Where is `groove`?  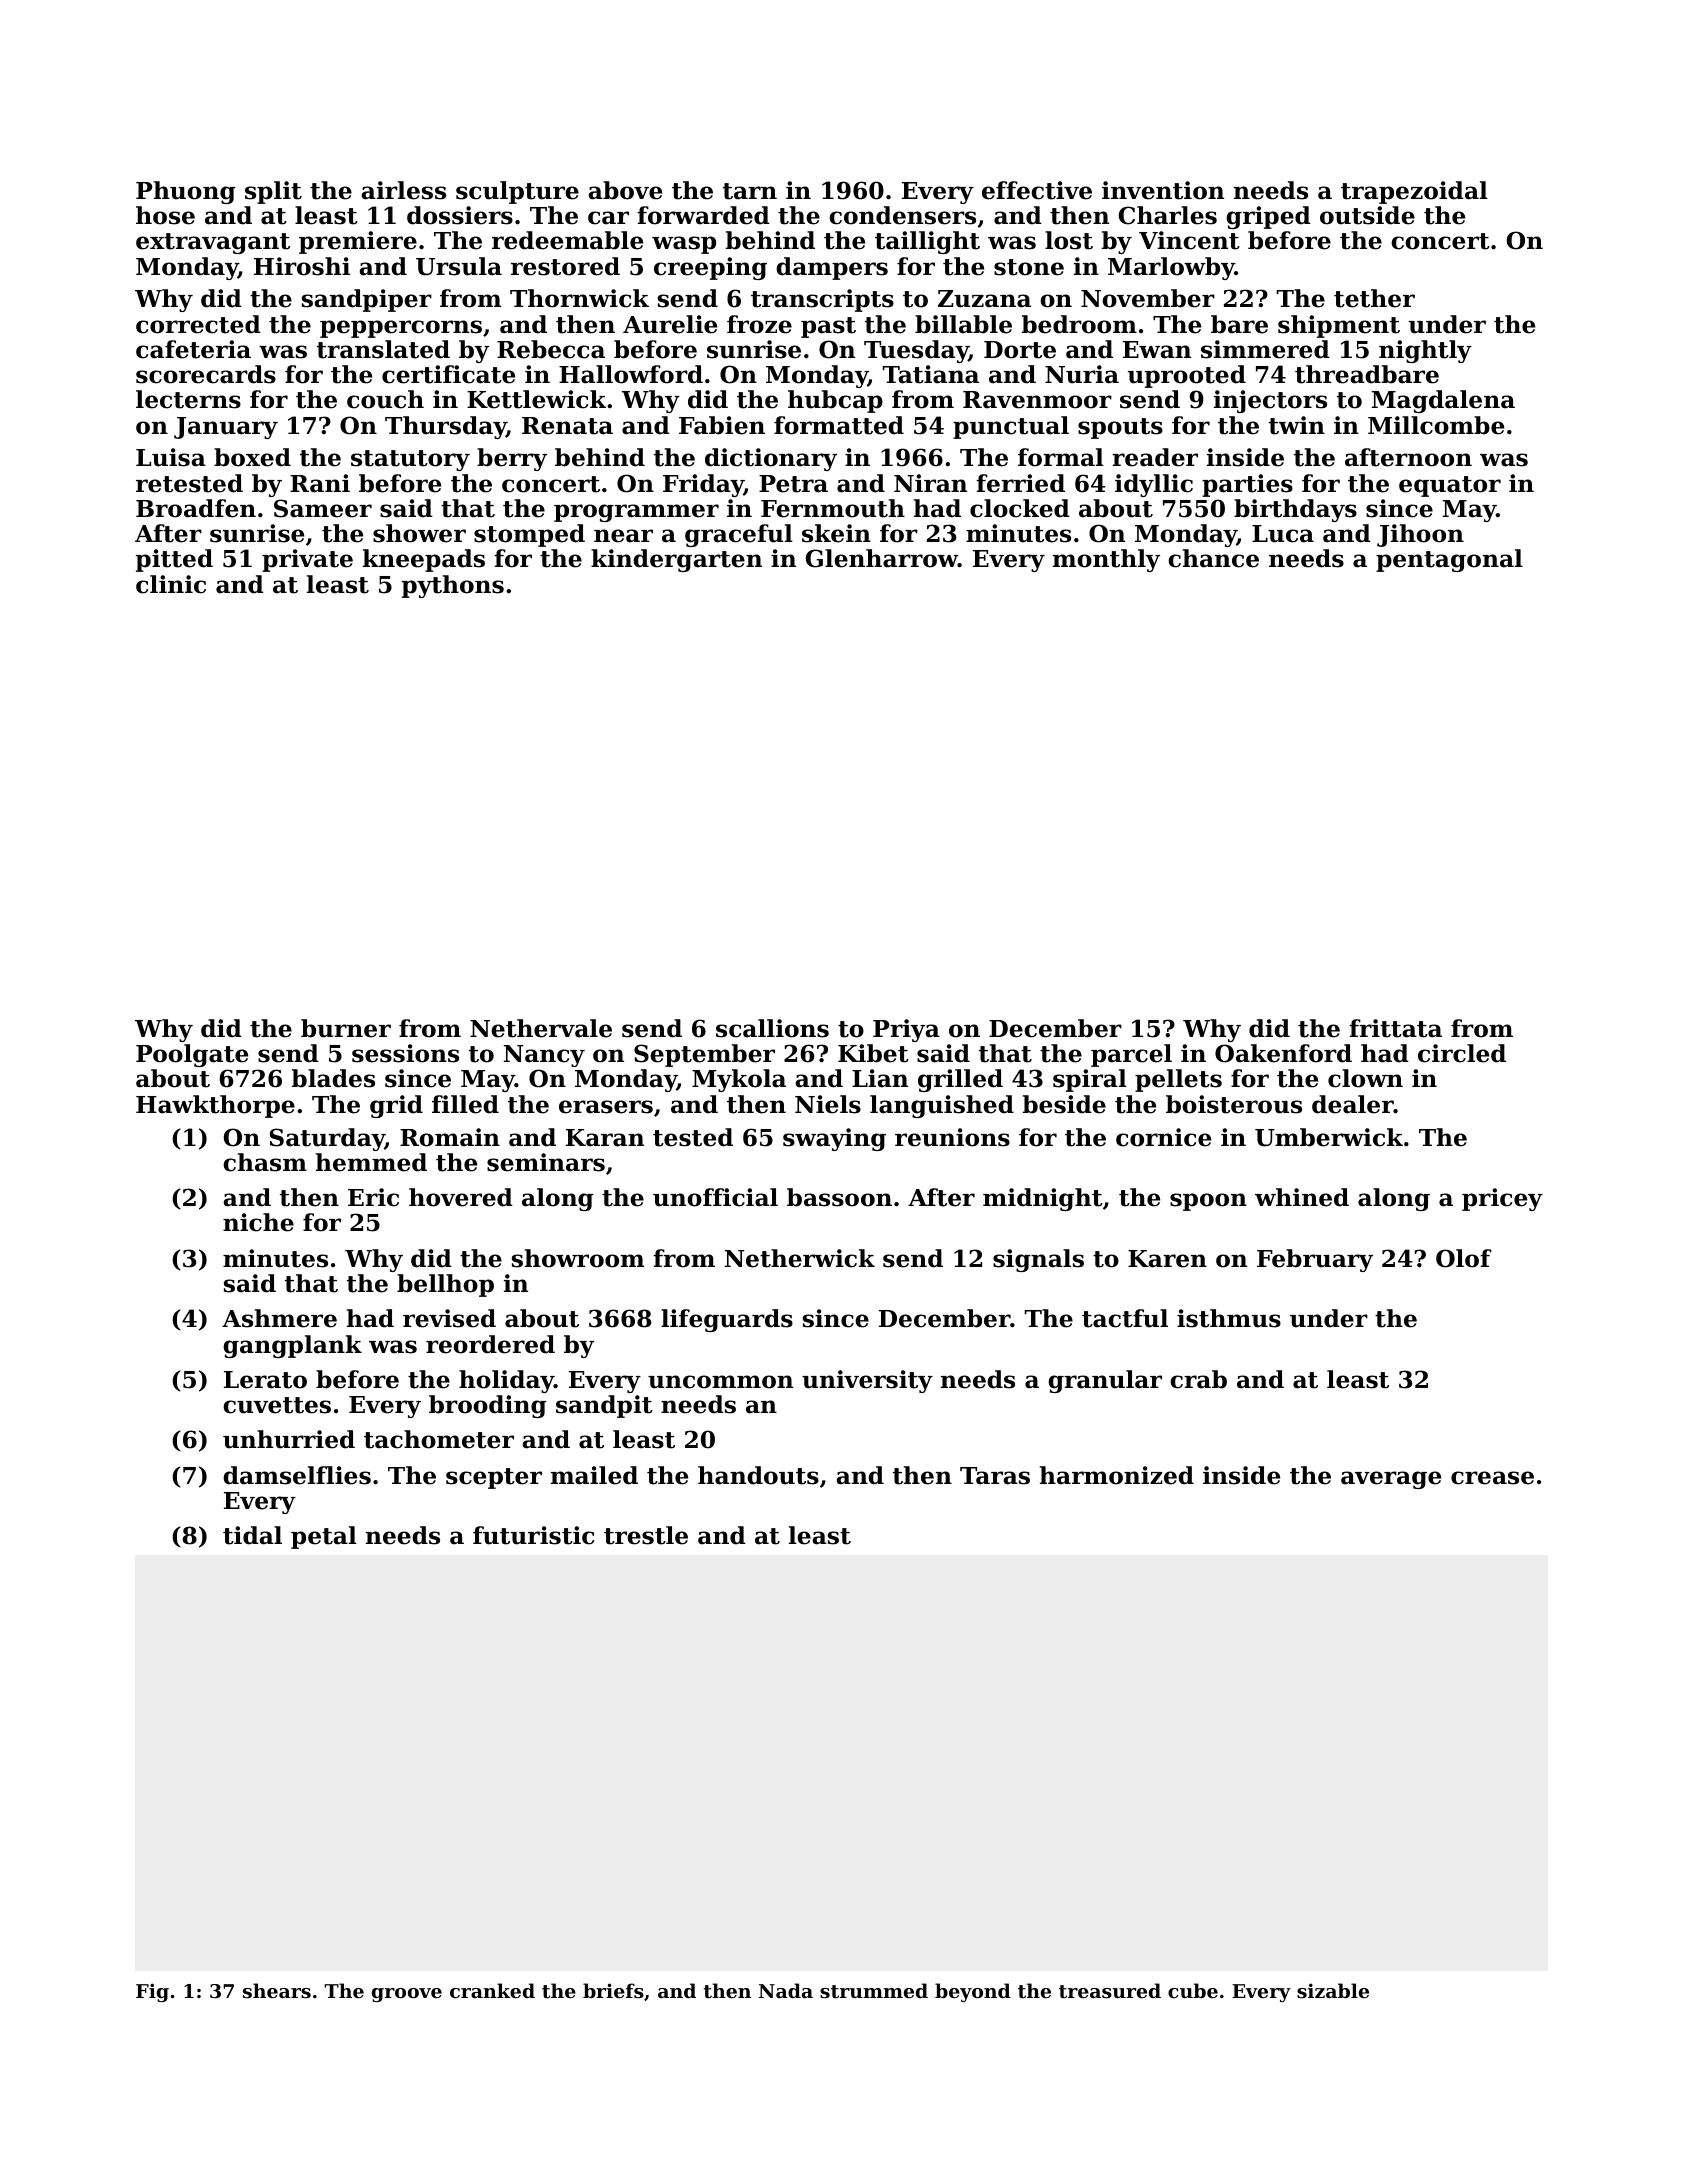
groove is located at coordinates (407, 1995).
